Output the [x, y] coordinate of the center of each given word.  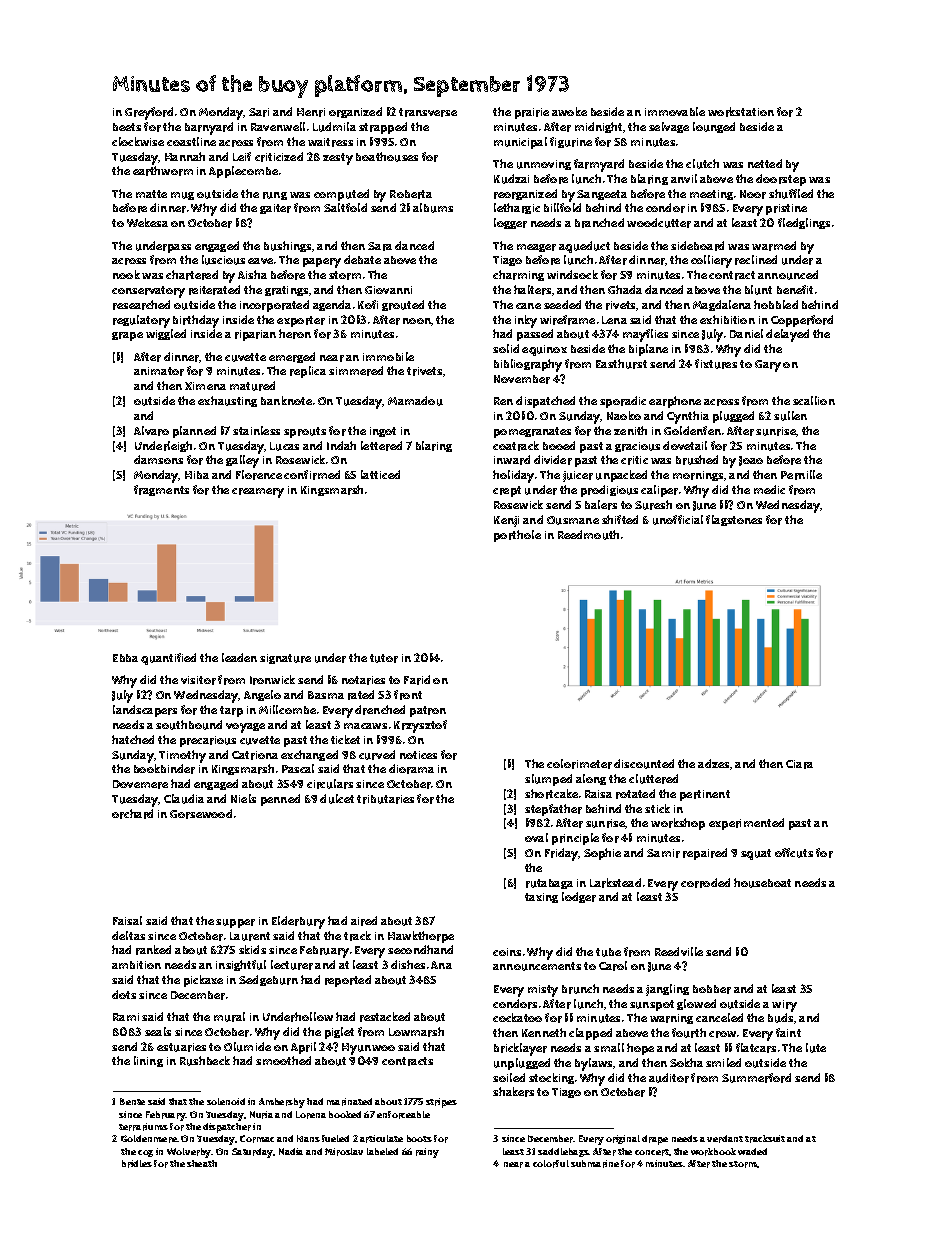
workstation [741, 112]
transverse [428, 112]
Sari [259, 112]
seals [158, 1031]
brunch [580, 989]
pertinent [705, 795]
